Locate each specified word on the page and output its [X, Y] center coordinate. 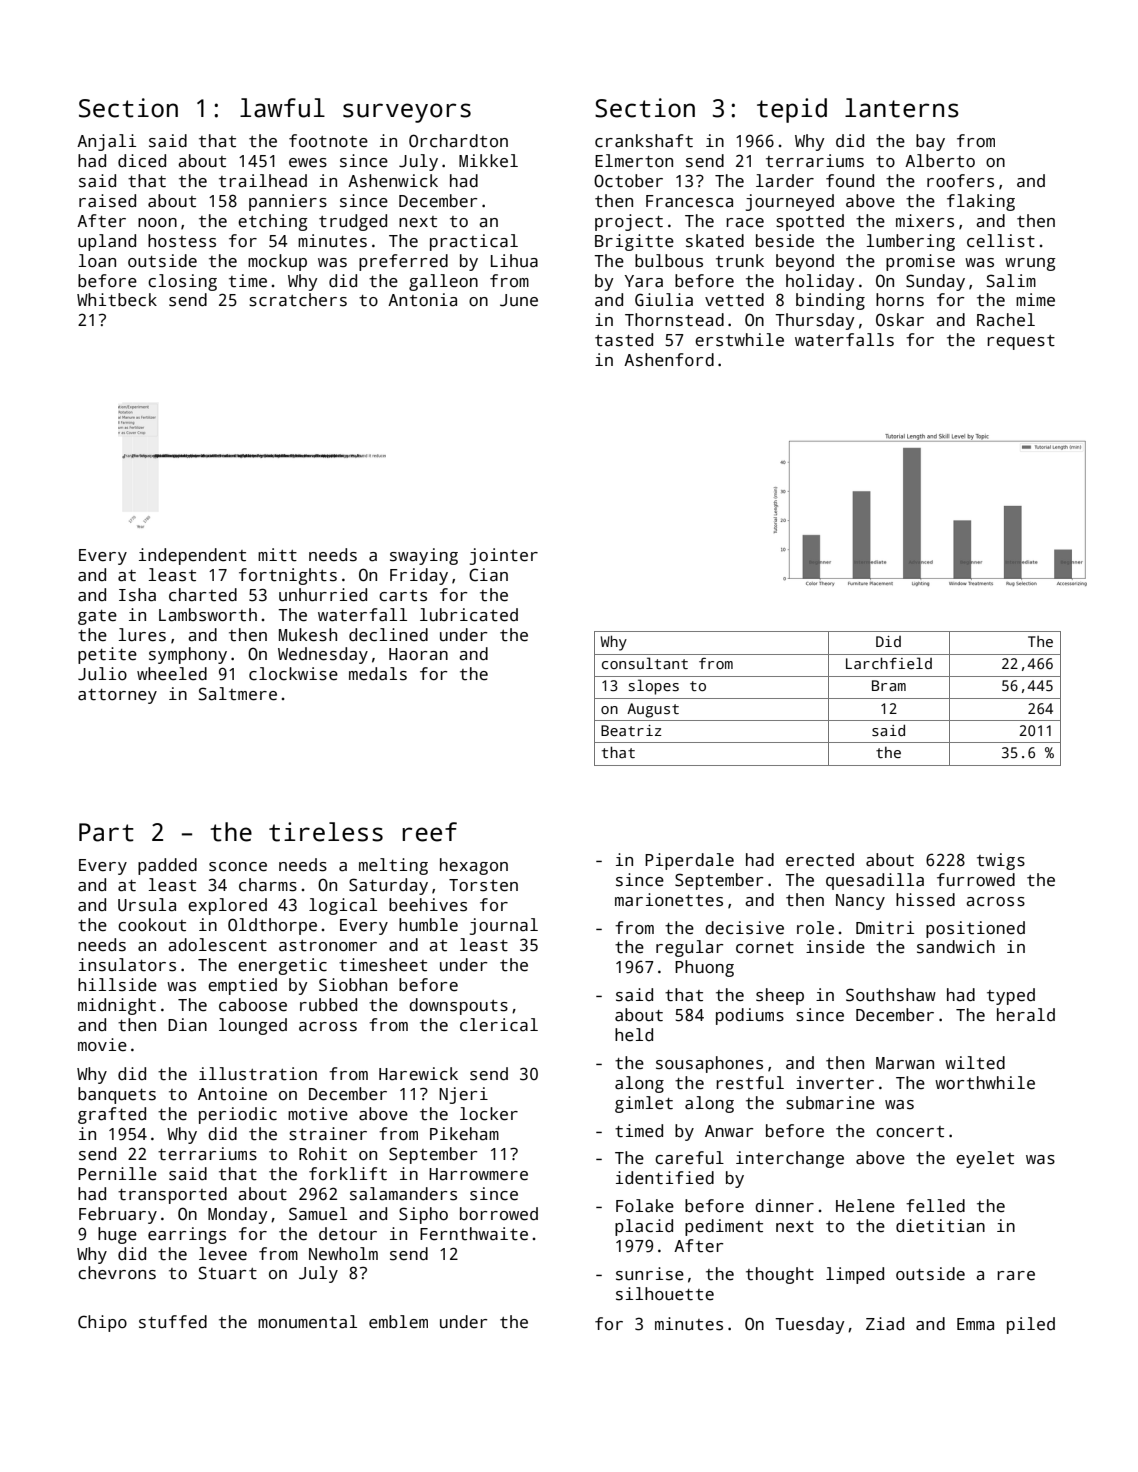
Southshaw [891, 995]
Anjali [106, 142]
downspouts [458, 1006]
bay [930, 142]
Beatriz [631, 730]
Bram [889, 685]
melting [393, 866]
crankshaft [644, 141]
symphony [188, 655]
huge [117, 1235]
